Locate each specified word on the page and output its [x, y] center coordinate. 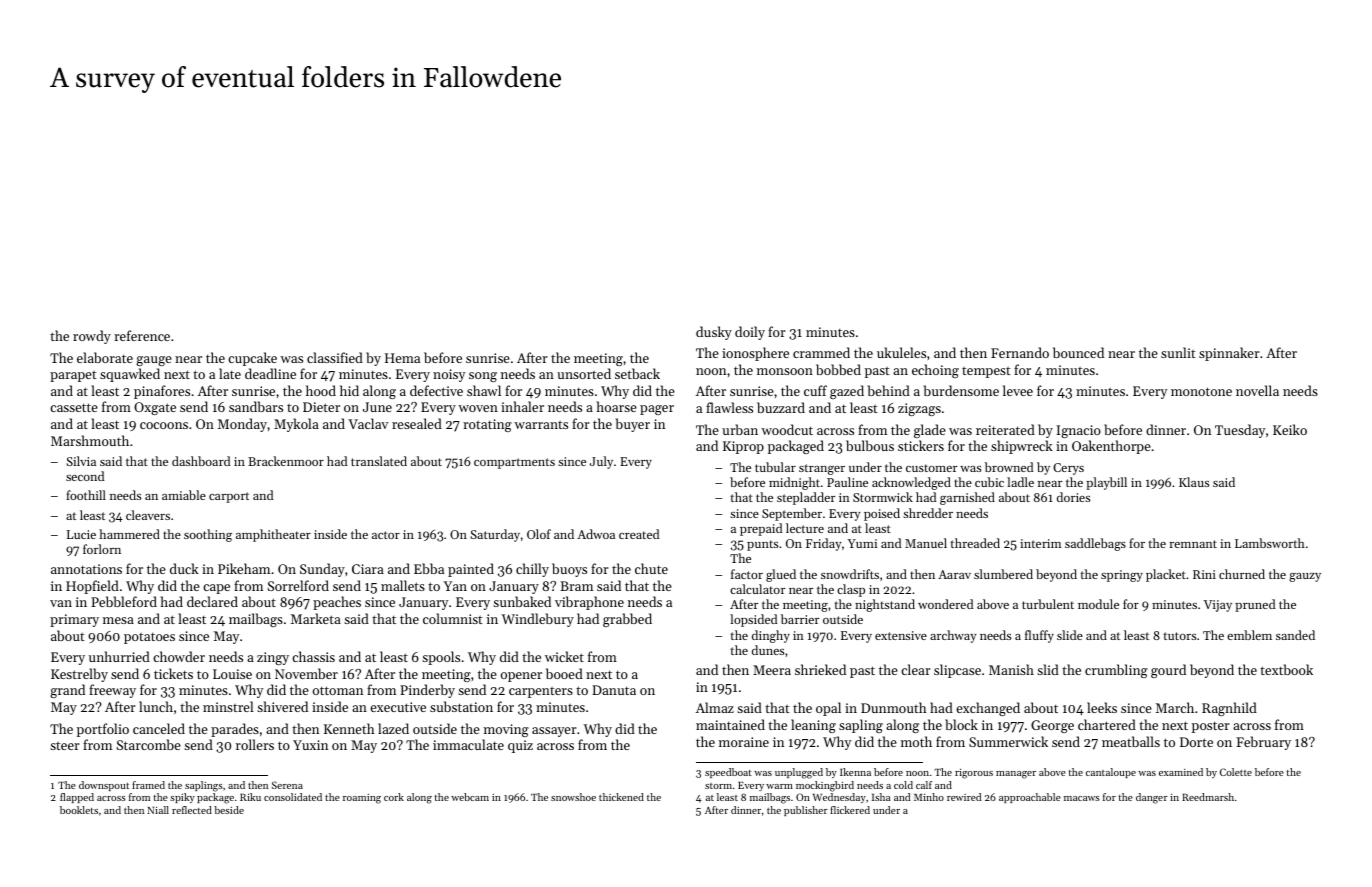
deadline [270, 373]
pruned [1255, 605]
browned [1009, 467]
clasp [851, 590]
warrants [541, 425]
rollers [255, 744]
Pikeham [244, 568]
